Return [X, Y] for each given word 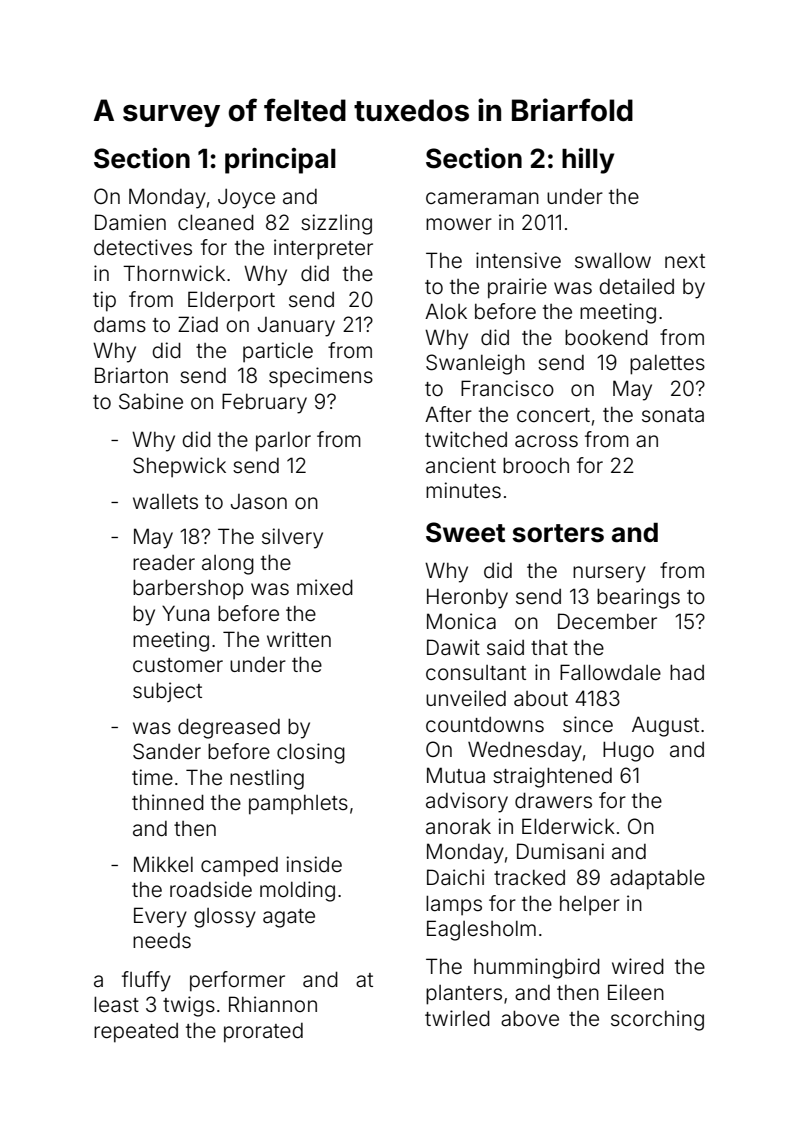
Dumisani [560, 851]
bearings [638, 598]
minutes [463, 490]
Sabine [151, 401]
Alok [446, 311]
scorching [657, 1020]
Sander [167, 751]
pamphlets [298, 805]
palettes [667, 365]
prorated [263, 1033]
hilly [588, 161]
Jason [259, 501]
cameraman [482, 198]
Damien [130, 222]
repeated [136, 1033]
